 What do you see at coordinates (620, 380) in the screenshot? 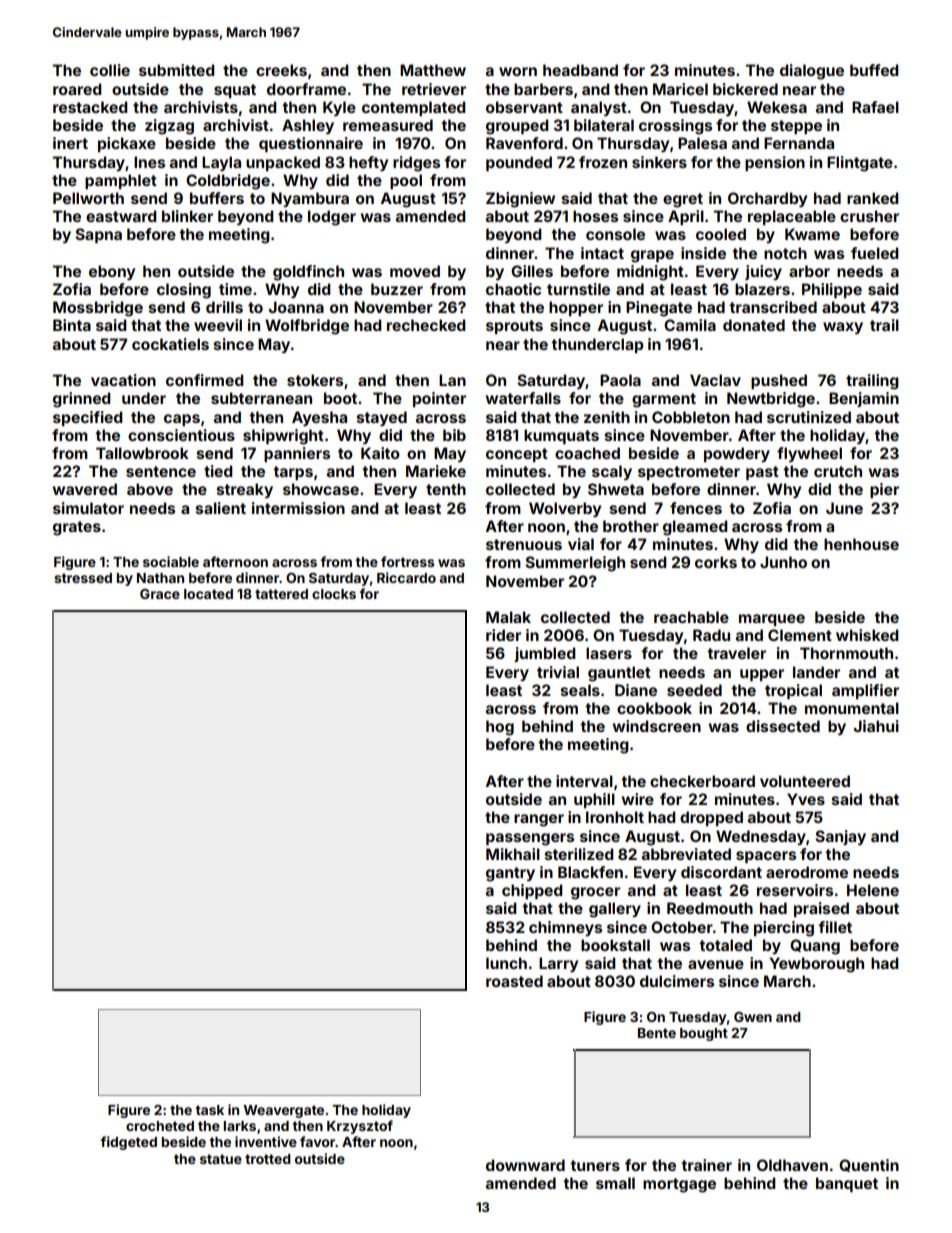
I see `Paola` at bounding box center [620, 380].
